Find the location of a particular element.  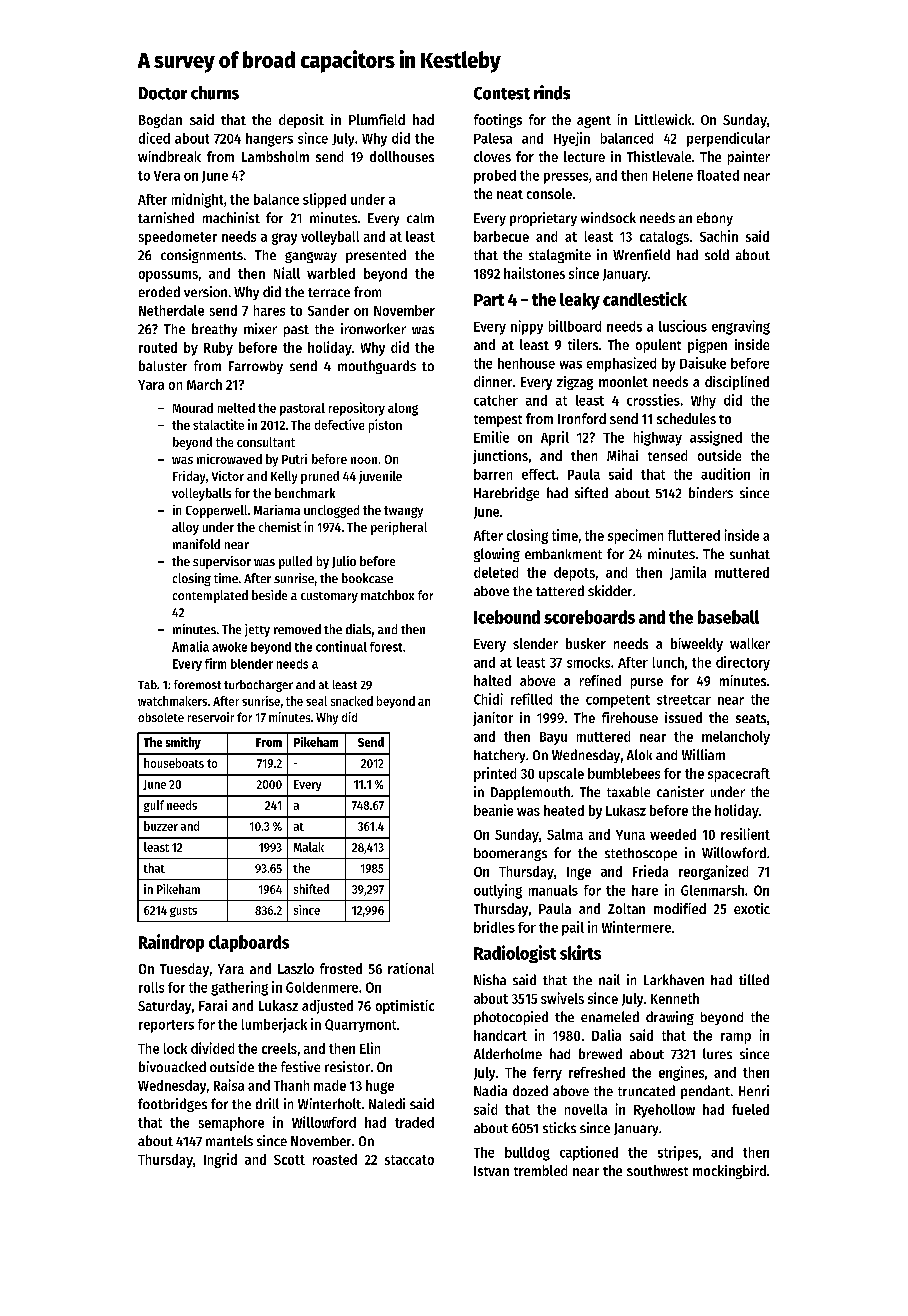

disciplined is located at coordinates (737, 383).
